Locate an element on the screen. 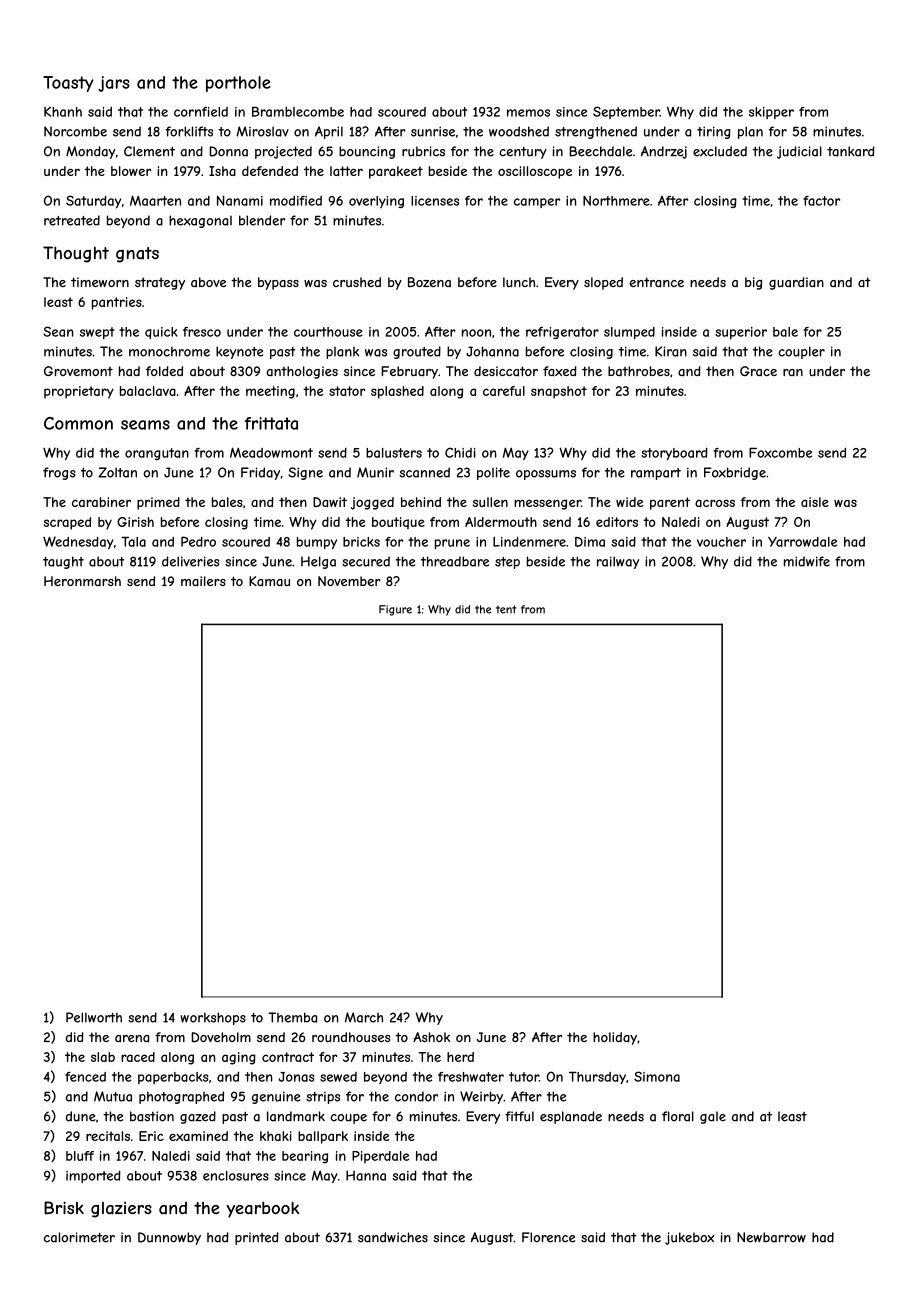 Image resolution: width=924 pixels, height=1308 pixels. fitful is located at coordinates (519, 1116).
